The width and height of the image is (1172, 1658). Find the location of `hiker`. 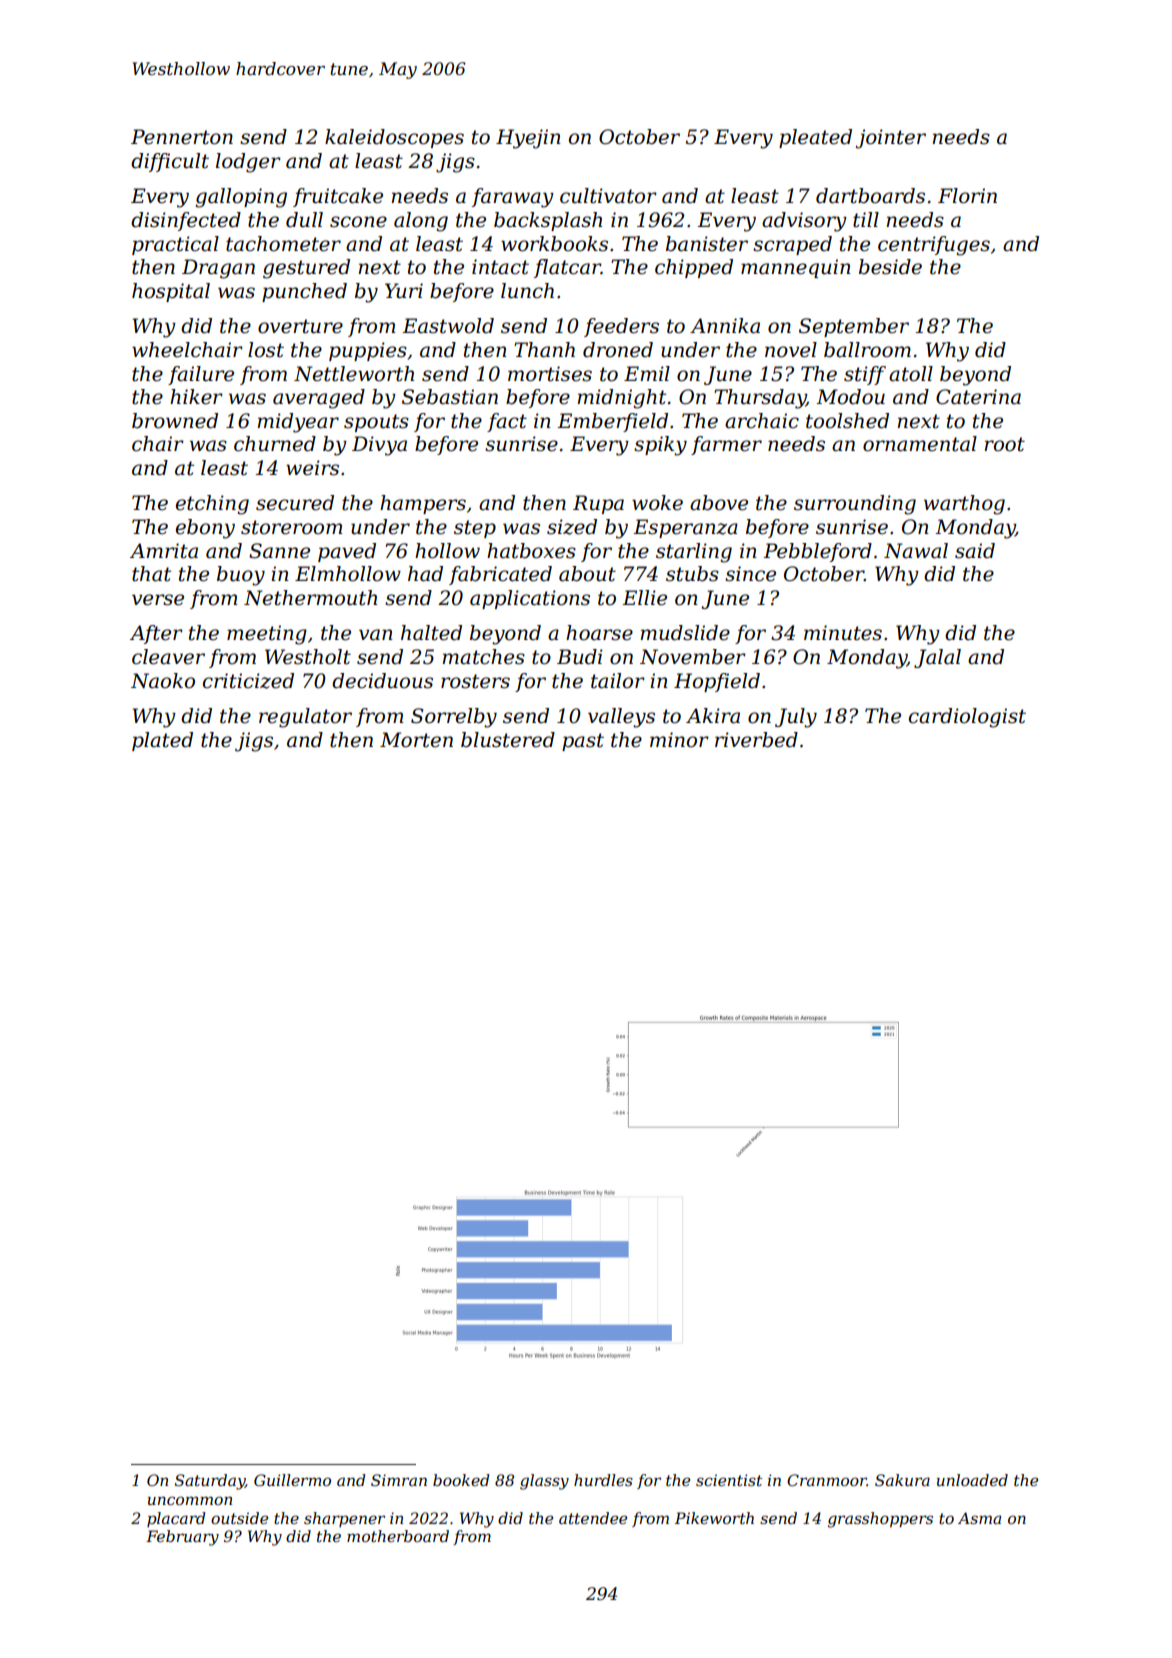

hiker is located at coordinates (196, 397).
